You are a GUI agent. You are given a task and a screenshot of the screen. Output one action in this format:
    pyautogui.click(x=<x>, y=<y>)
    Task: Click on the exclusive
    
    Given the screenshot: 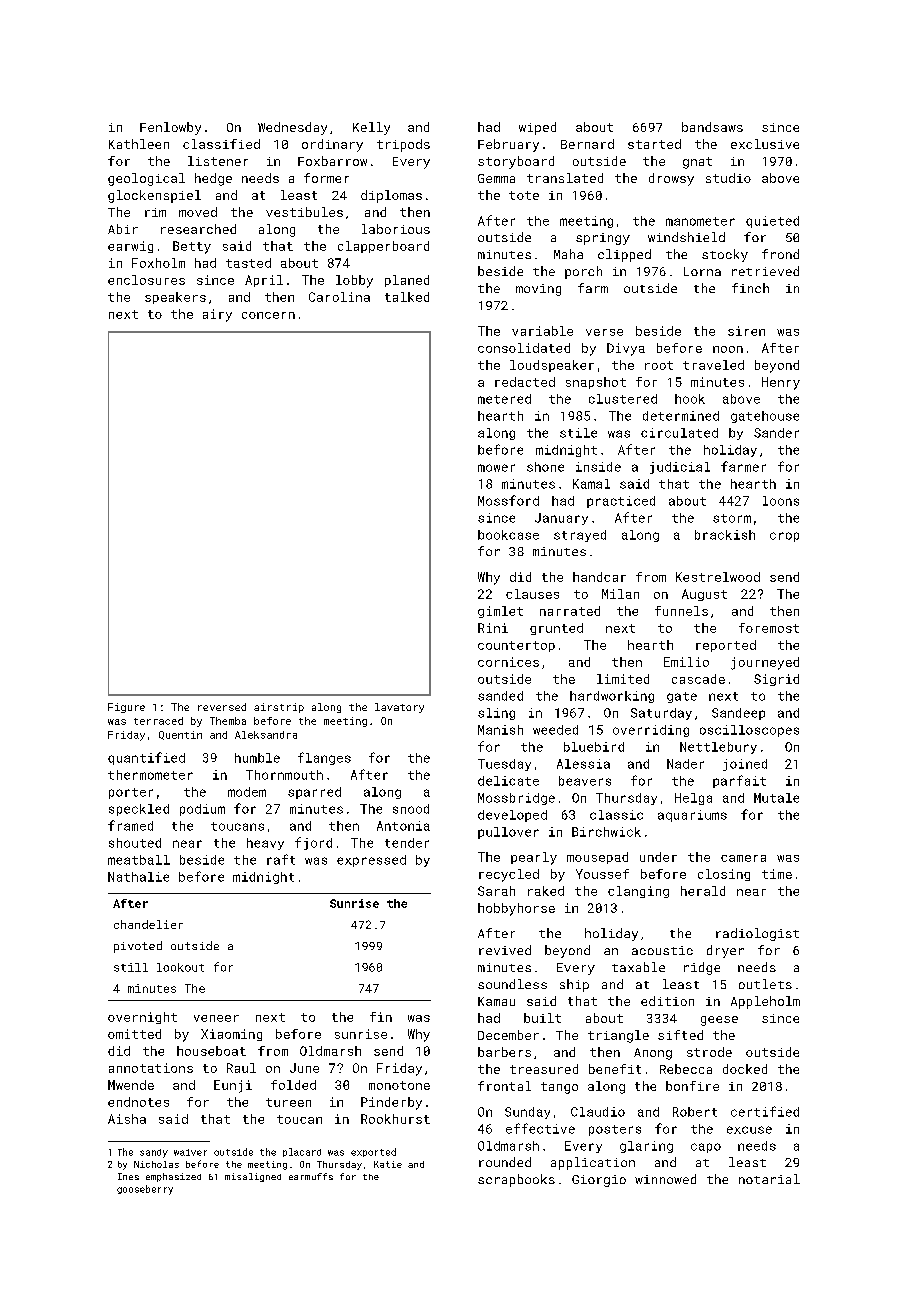 What is the action you would take?
    pyautogui.click(x=765, y=144)
